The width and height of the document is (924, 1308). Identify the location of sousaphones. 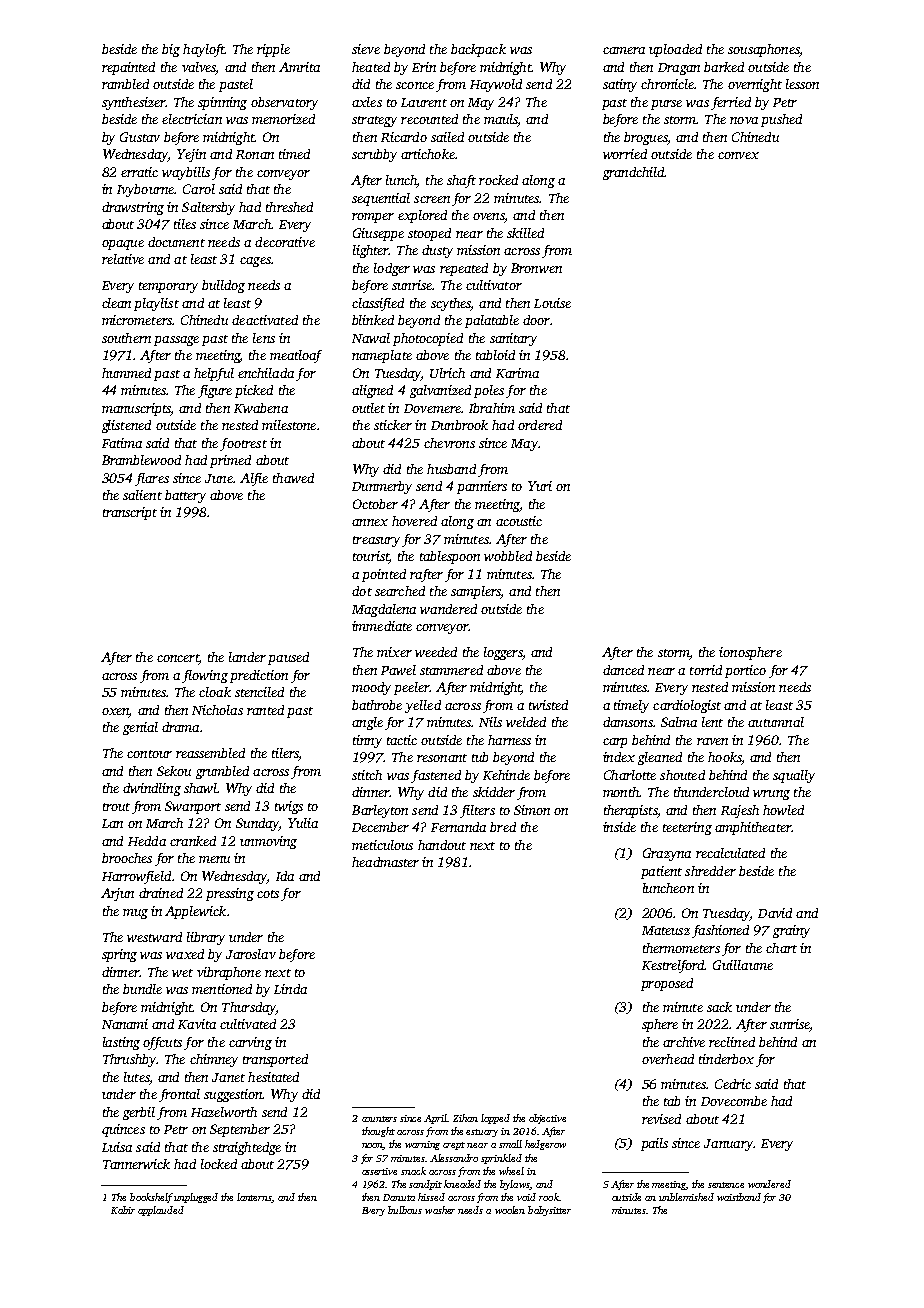
(763, 50).
